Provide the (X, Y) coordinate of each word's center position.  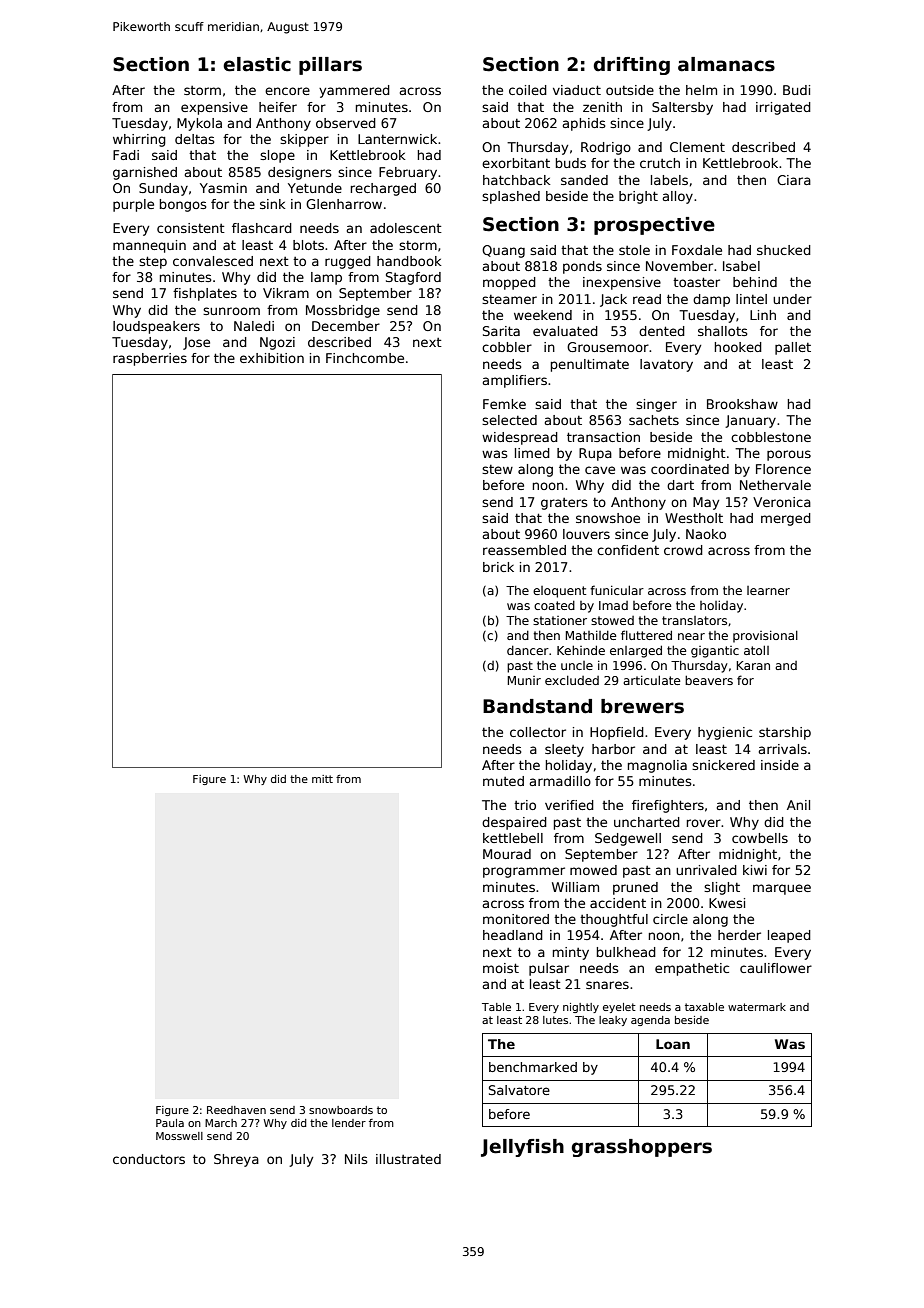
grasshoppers (642, 1148)
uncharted (647, 822)
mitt (322, 779)
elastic (257, 64)
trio (525, 805)
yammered (354, 91)
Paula (170, 1123)
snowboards (341, 1110)
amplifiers (514, 381)
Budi (796, 90)
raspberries (150, 359)
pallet (793, 348)
